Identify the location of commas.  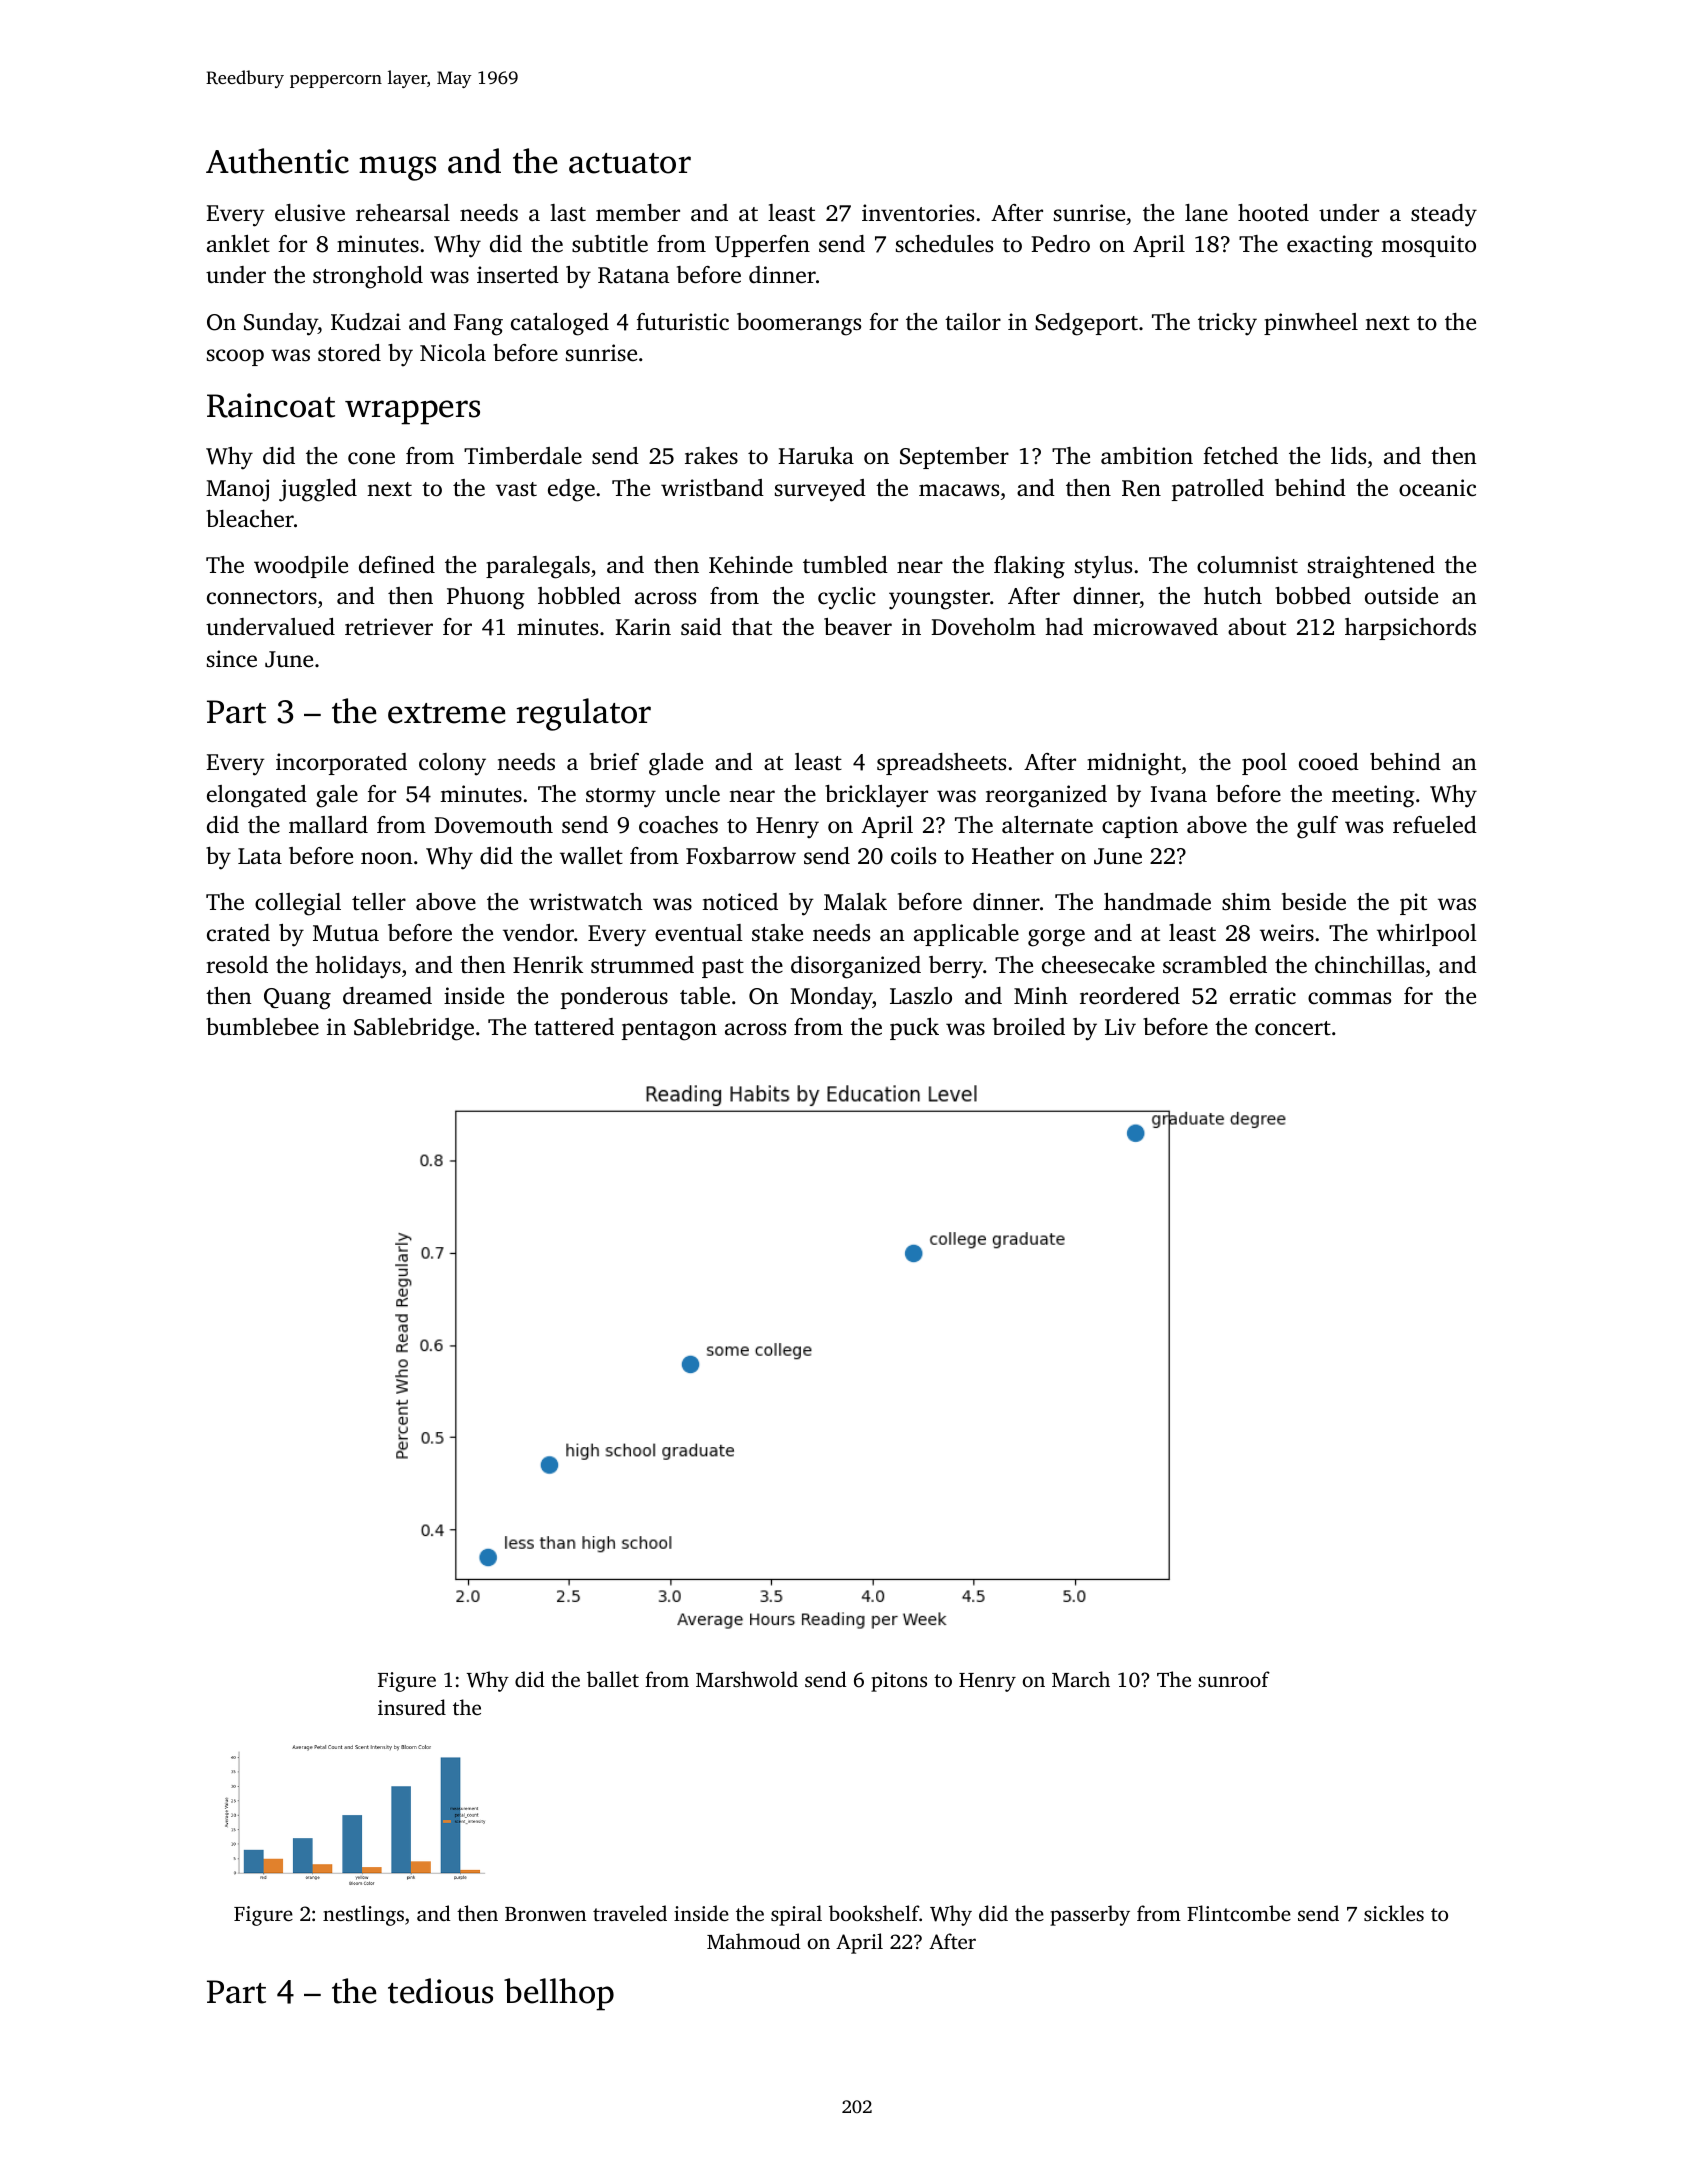
(1349, 998).
